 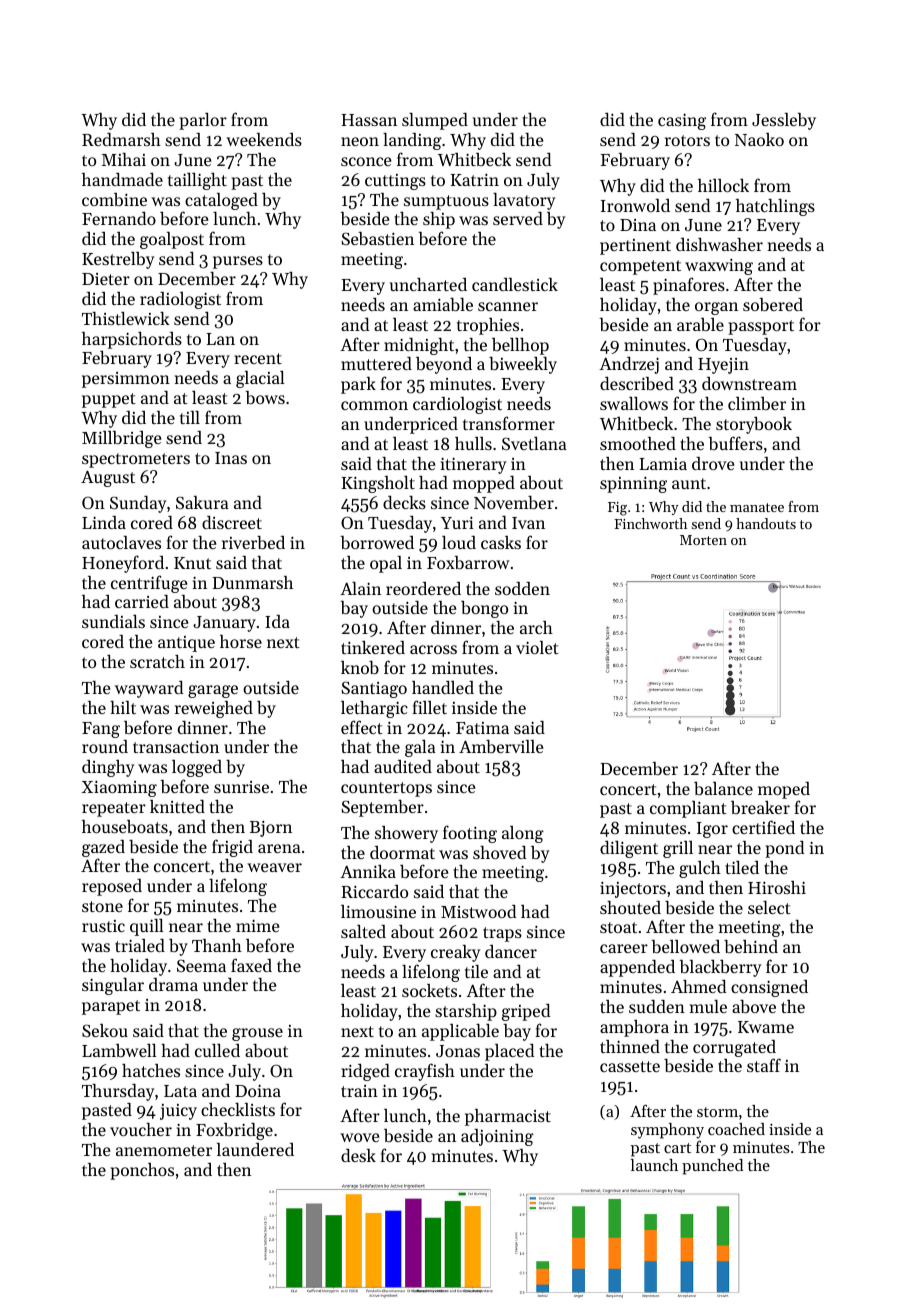 What do you see at coordinates (775, 207) in the screenshot?
I see `hatchlings` at bounding box center [775, 207].
